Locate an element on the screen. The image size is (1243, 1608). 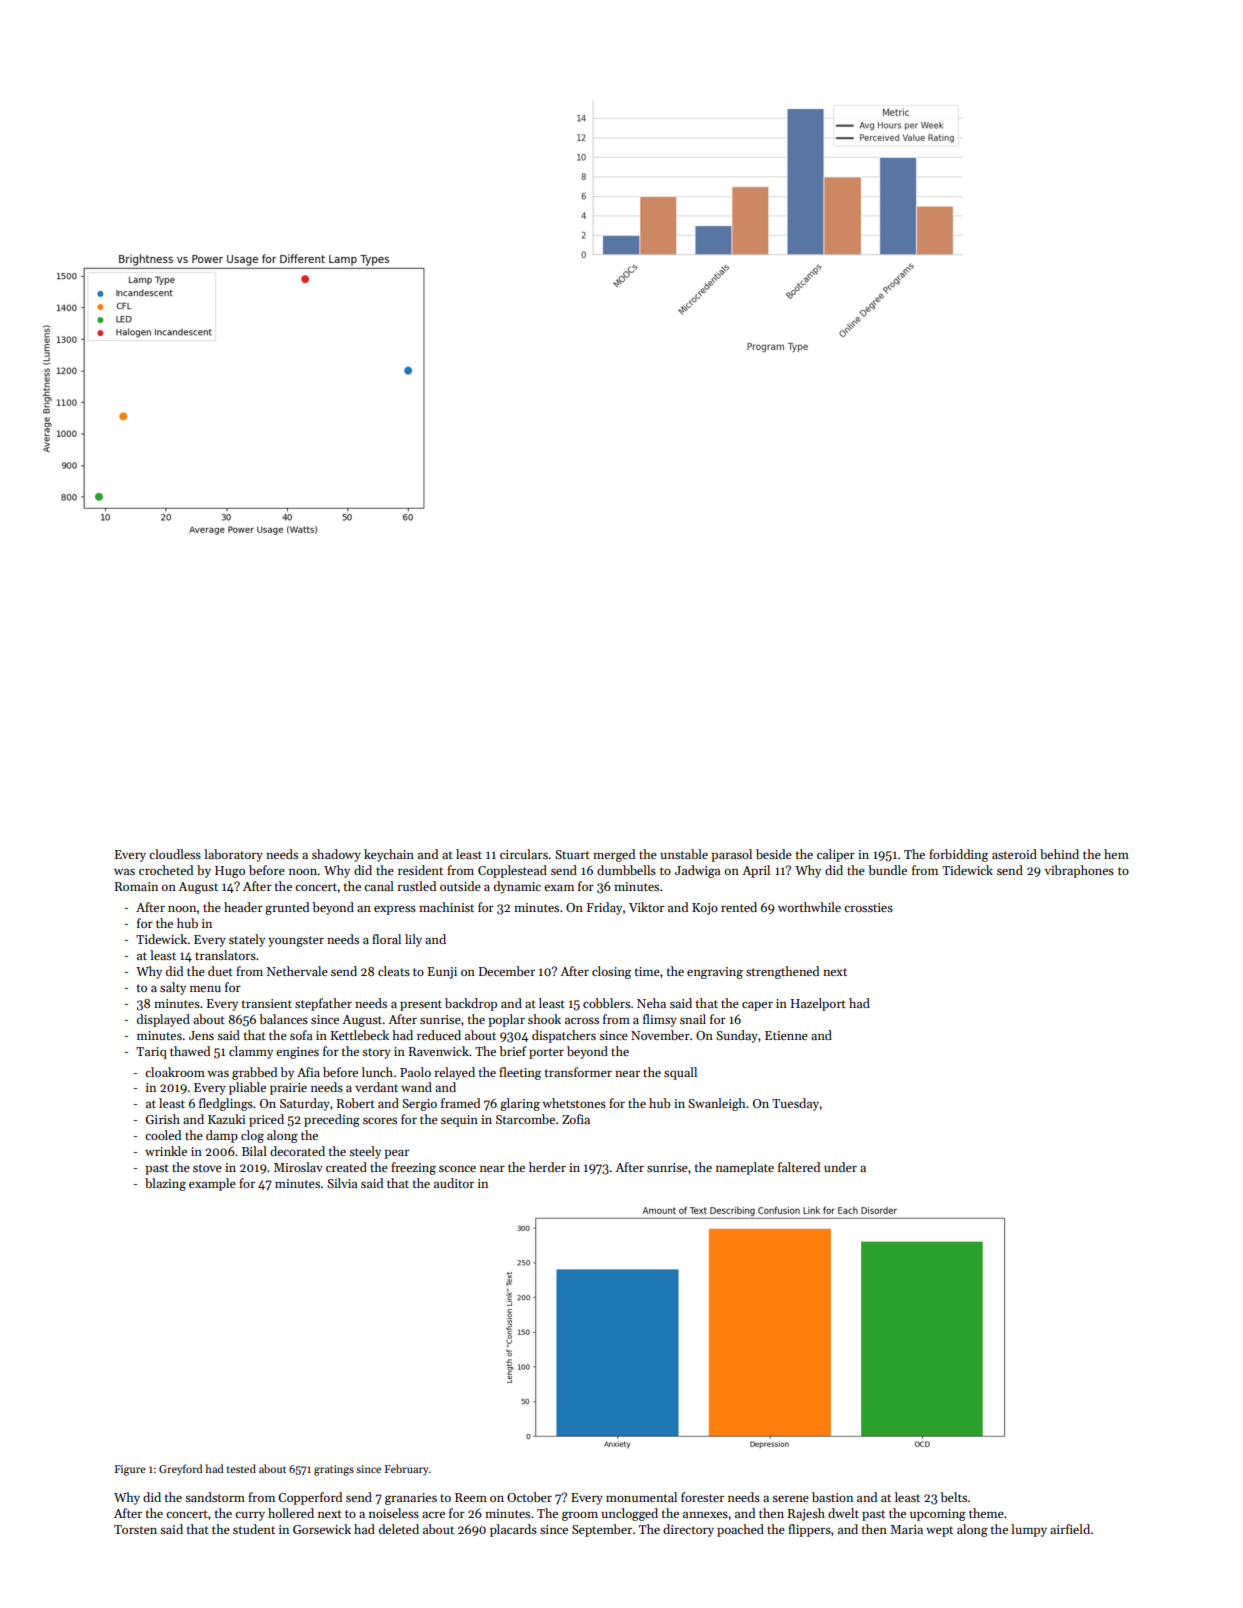
relayed is located at coordinates (454, 1073).
